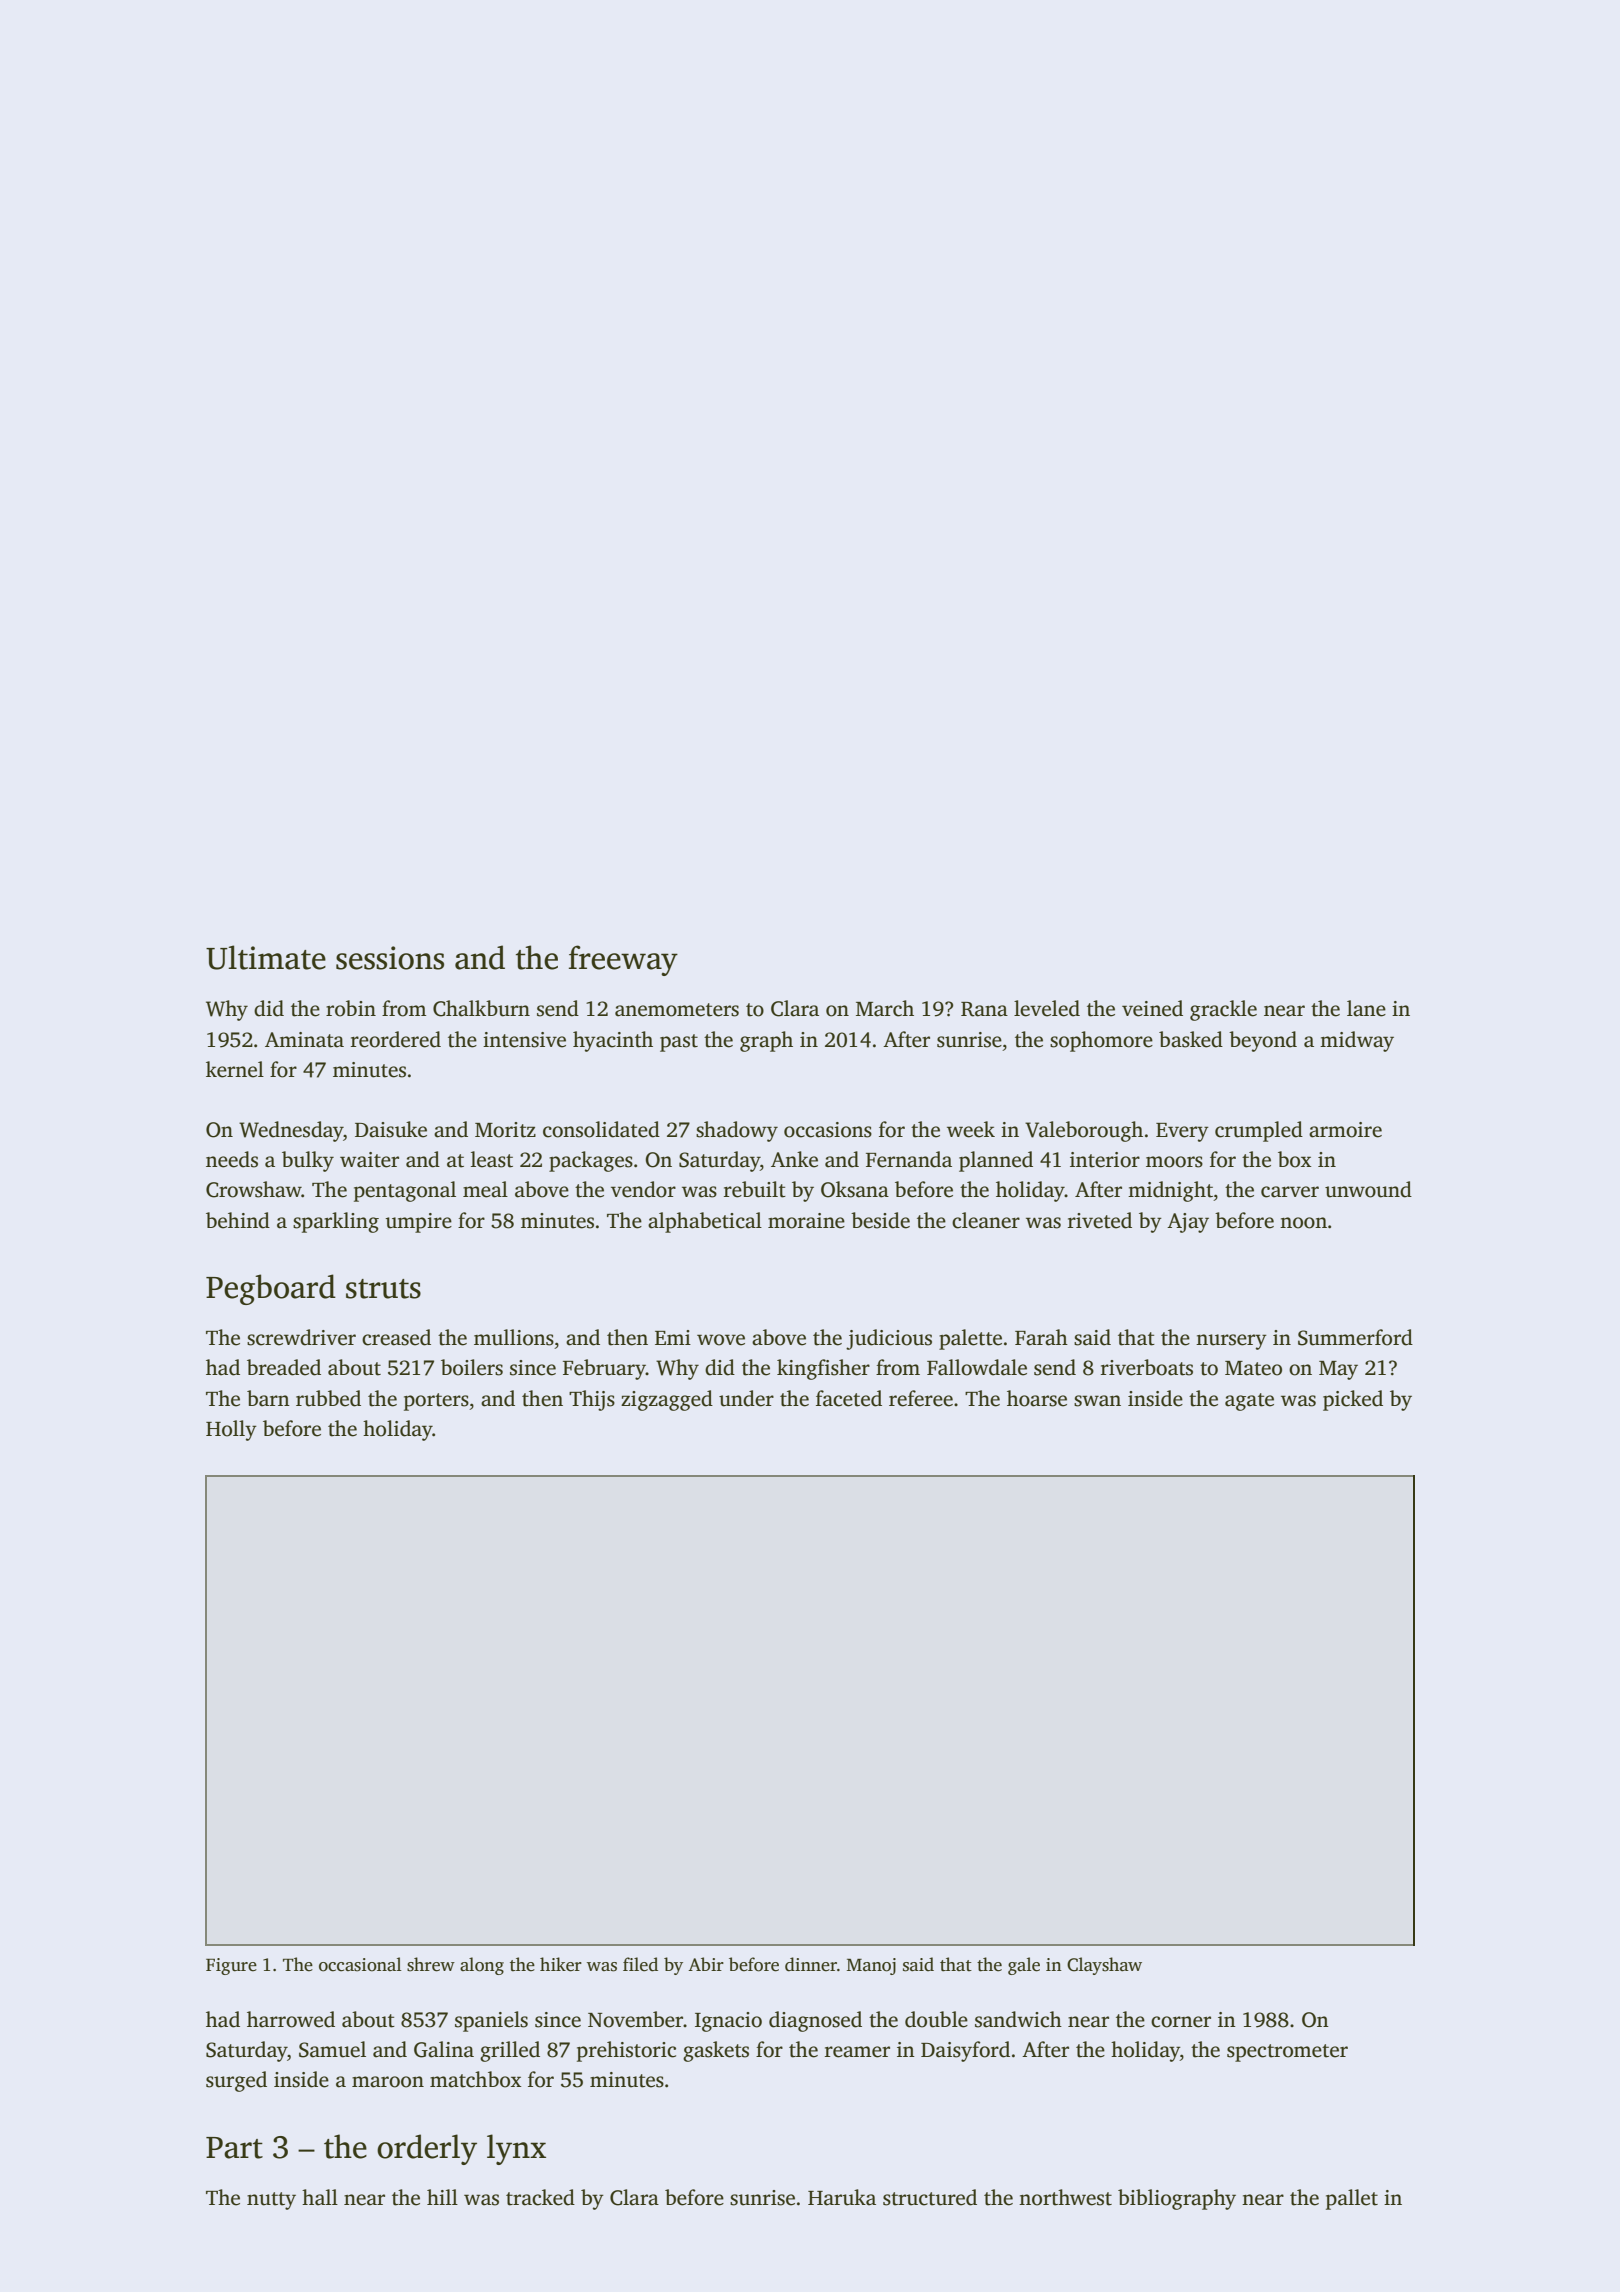  Describe the element at coordinates (231, 1430) in the page. I see `Holly` at that location.
